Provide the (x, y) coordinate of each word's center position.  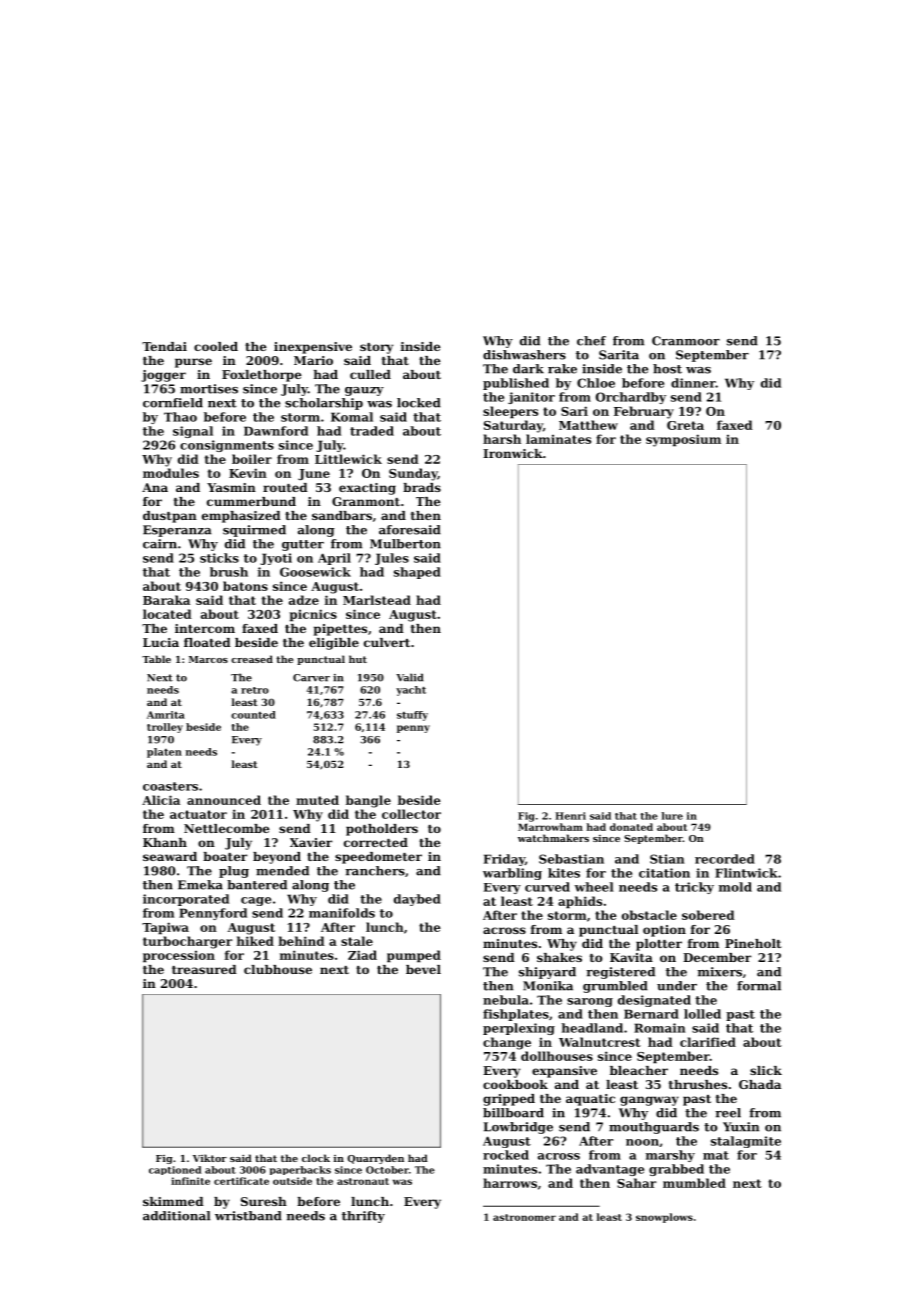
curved (547, 887)
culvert (387, 642)
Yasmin (231, 487)
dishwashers (524, 355)
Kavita (631, 957)
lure (672, 816)
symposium (683, 440)
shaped (417, 573)
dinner (693, 383)
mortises (209, 389)
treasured (204, 969)
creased (252, 659)
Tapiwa (165, 928)
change (507, 1043)
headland (592, 1028)
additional (176, 1216)
